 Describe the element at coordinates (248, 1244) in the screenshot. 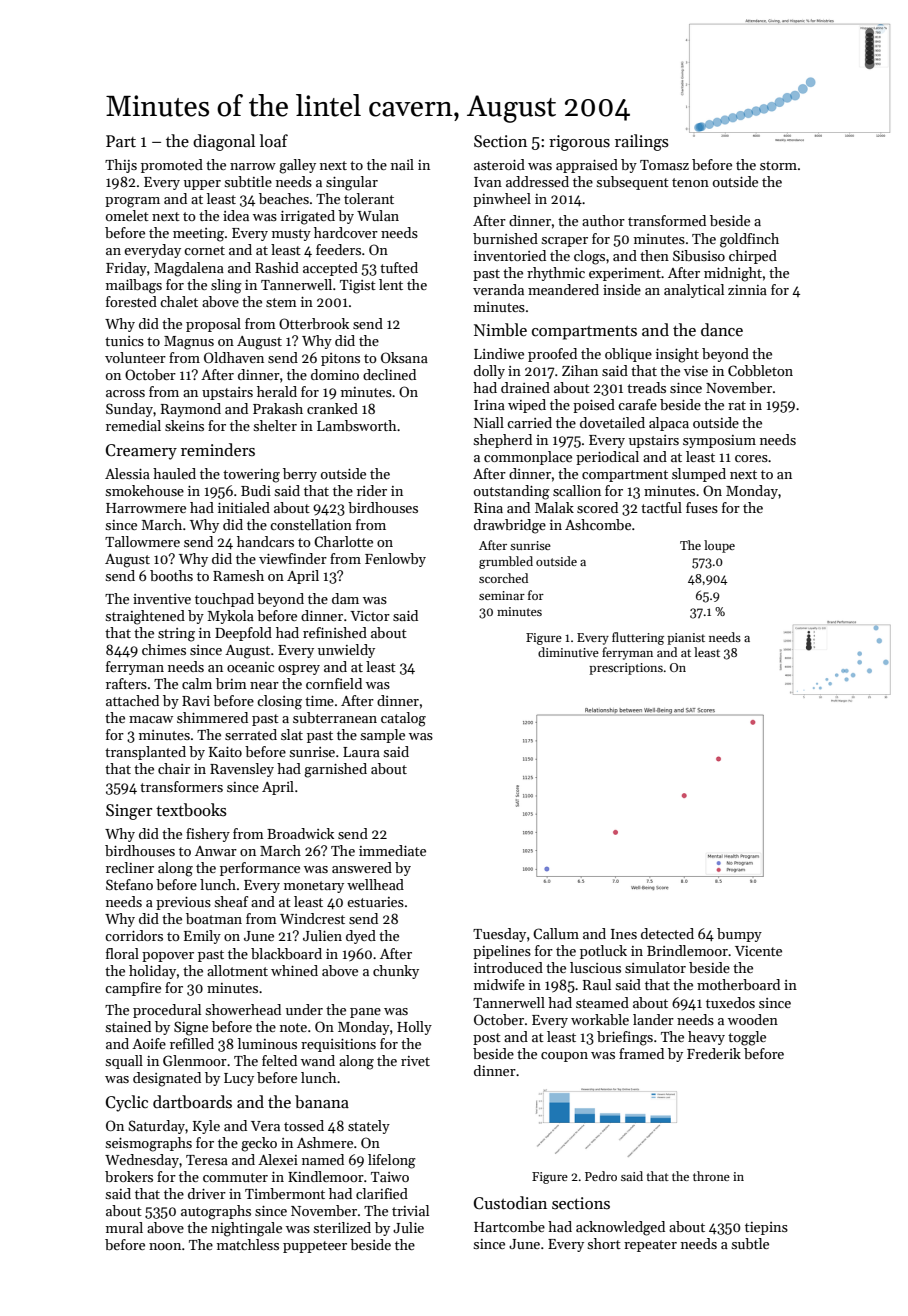

I see `matchless` at that location.
